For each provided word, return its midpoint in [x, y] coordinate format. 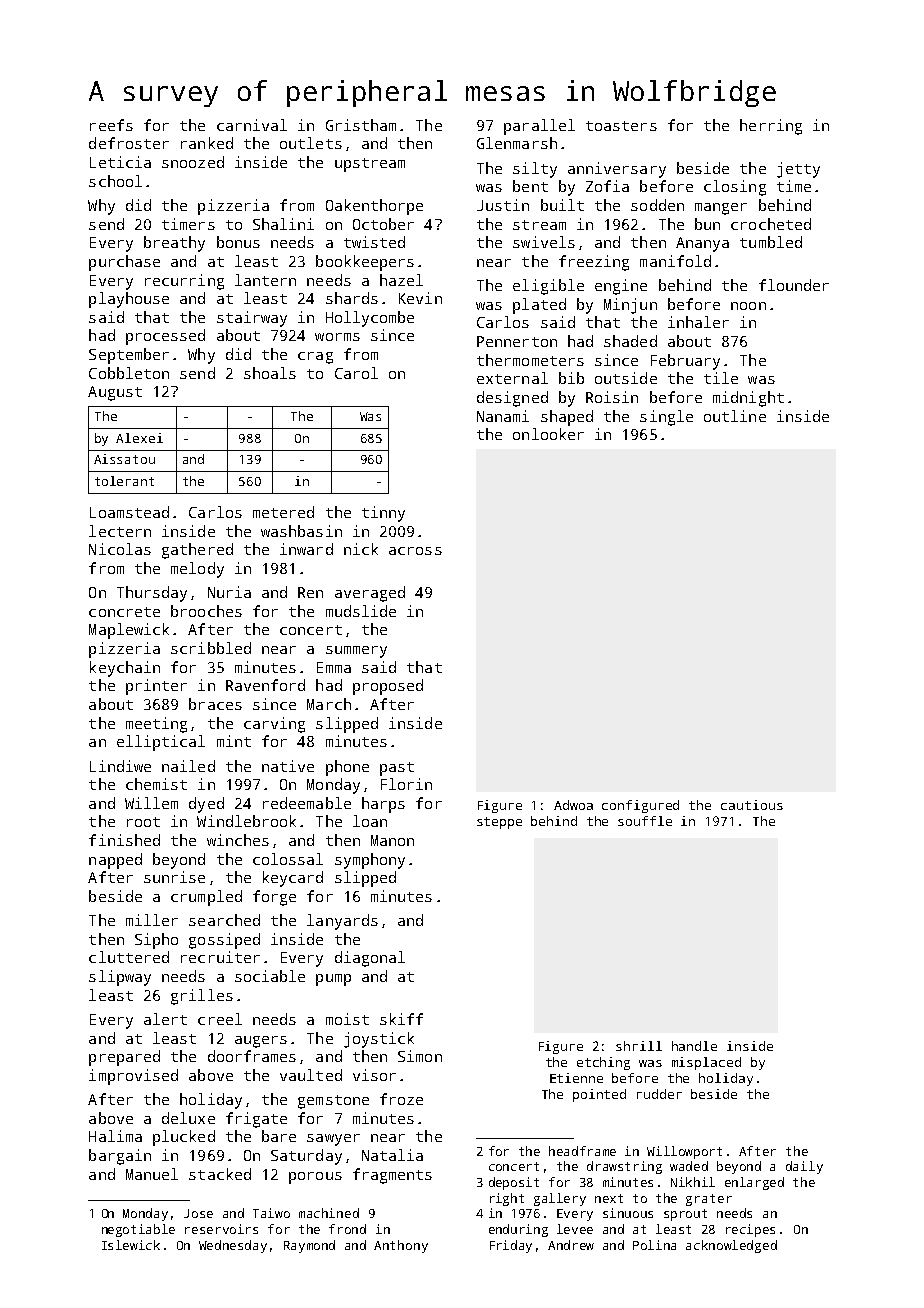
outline [735, 416]
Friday [511, 1246]
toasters [621, 126]
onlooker [548, 434]
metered [283, 512]
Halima [115, 1136]
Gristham [361, 125]
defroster [129, 143]
